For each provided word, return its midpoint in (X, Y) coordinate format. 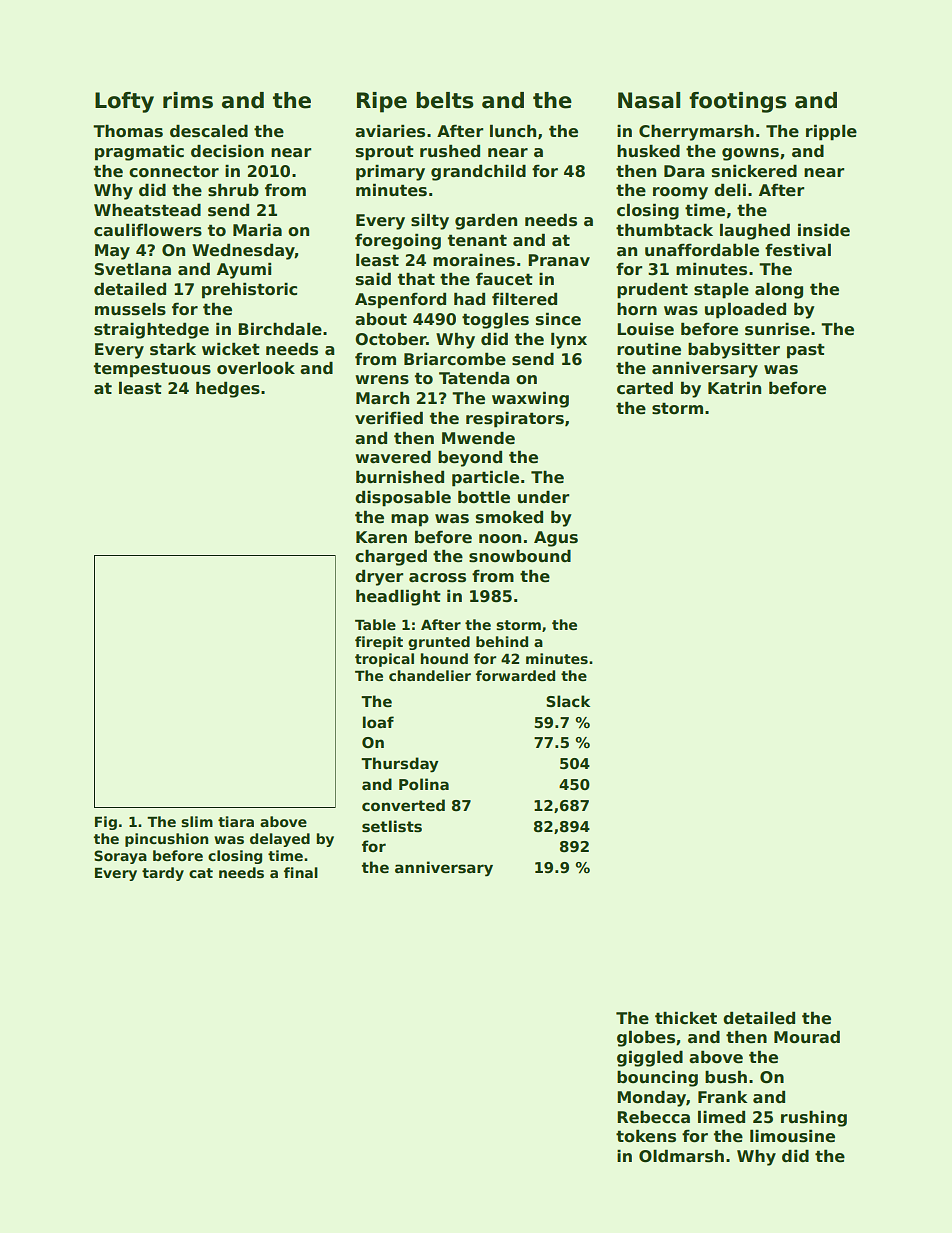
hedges (228, 389)
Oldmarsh (681, 1156)
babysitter (734, 350)
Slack (568, 701)
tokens (646, 1136)
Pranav (559, 260)
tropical (384, 660)
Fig (106, 823)
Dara (684, 171)
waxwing (530, 399)
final (301, 872)
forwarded (515, 675)
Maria (257, 230)
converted (403, 805)
